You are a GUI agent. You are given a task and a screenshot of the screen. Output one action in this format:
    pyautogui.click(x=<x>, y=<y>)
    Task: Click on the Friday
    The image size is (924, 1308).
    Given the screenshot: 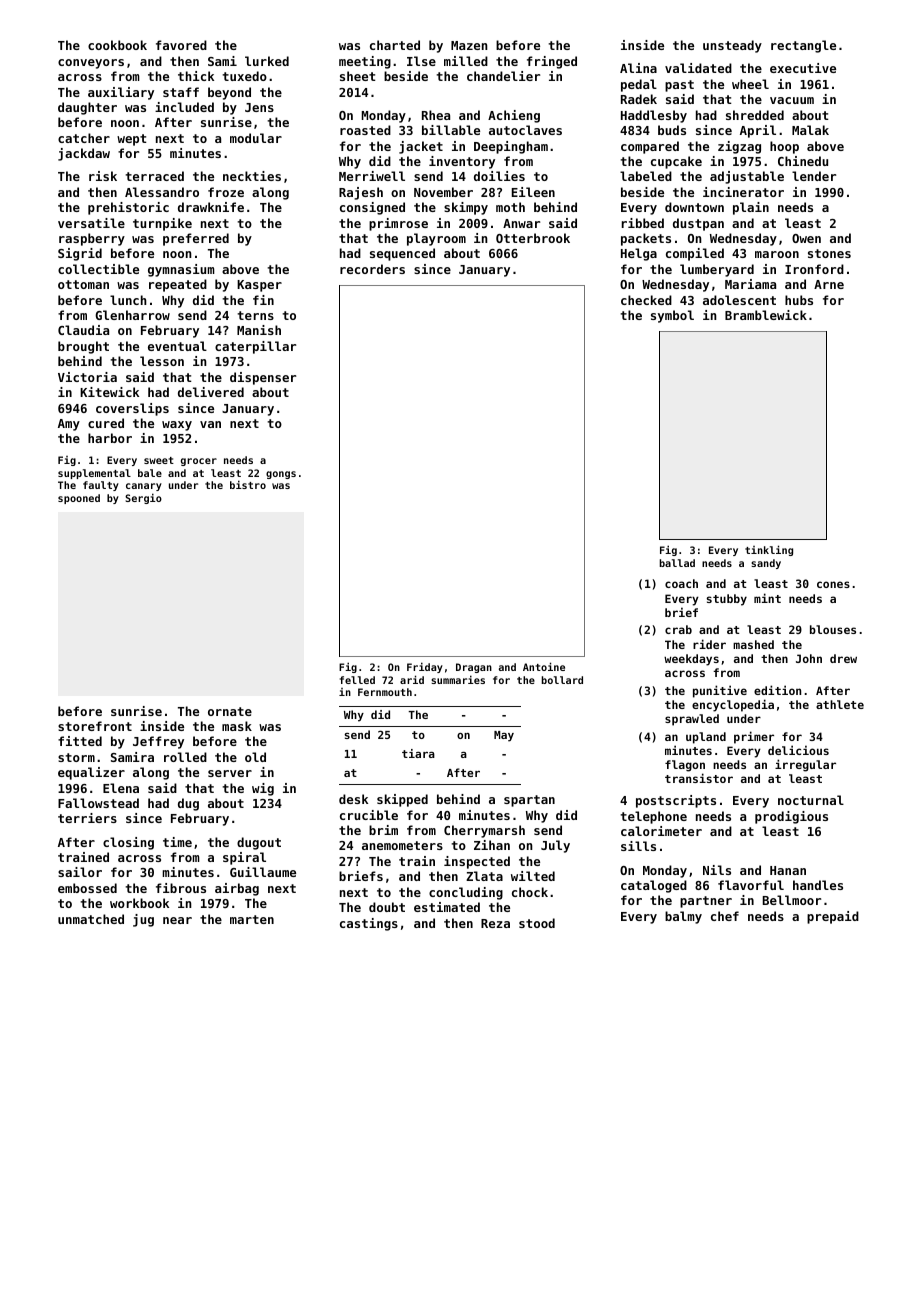 What is the action you would take?
    pyautogui.click(x=425, y=667)
